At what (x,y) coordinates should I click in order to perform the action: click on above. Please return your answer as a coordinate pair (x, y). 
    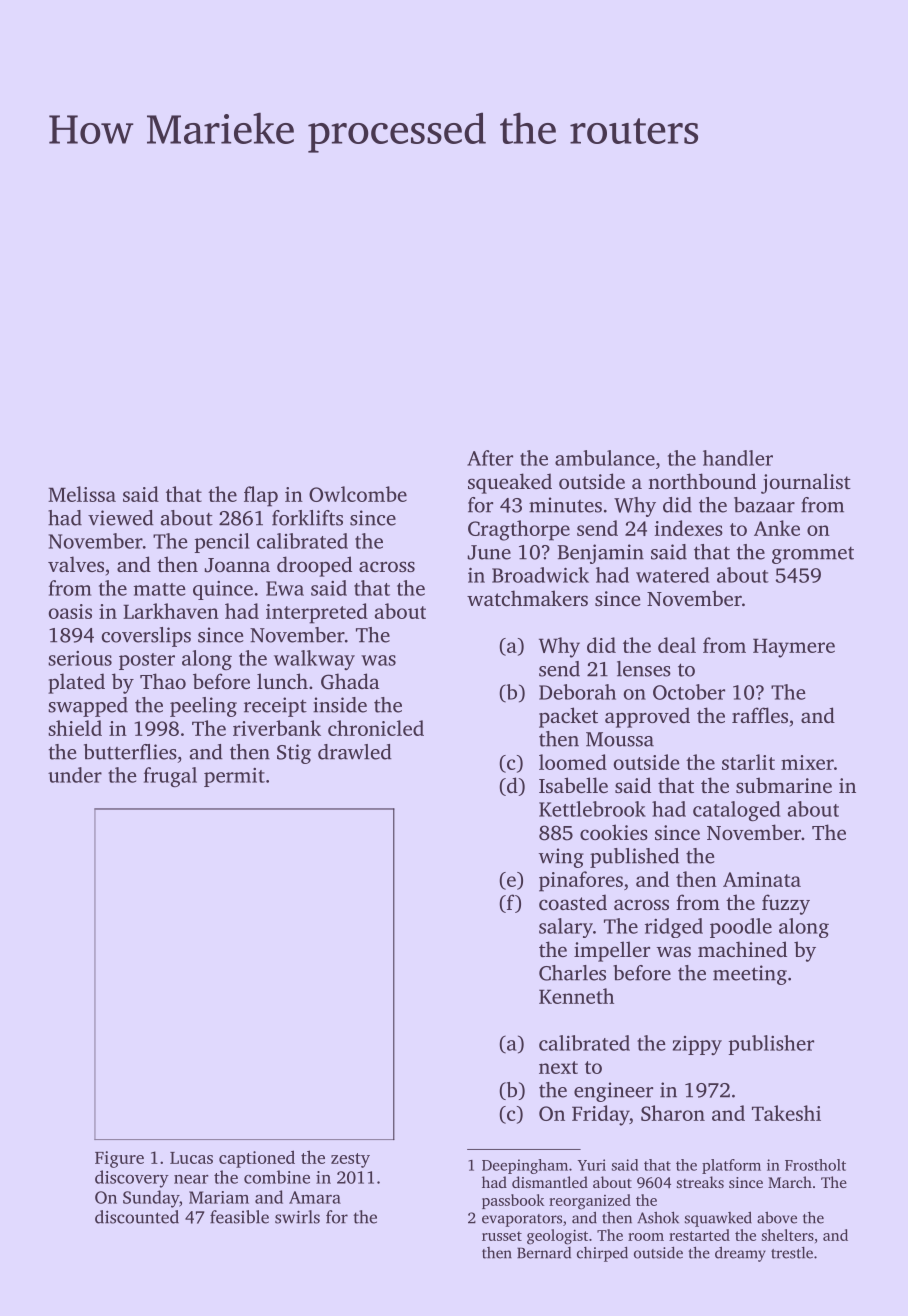
    Looking at the image, I should click on (777, 1218).
